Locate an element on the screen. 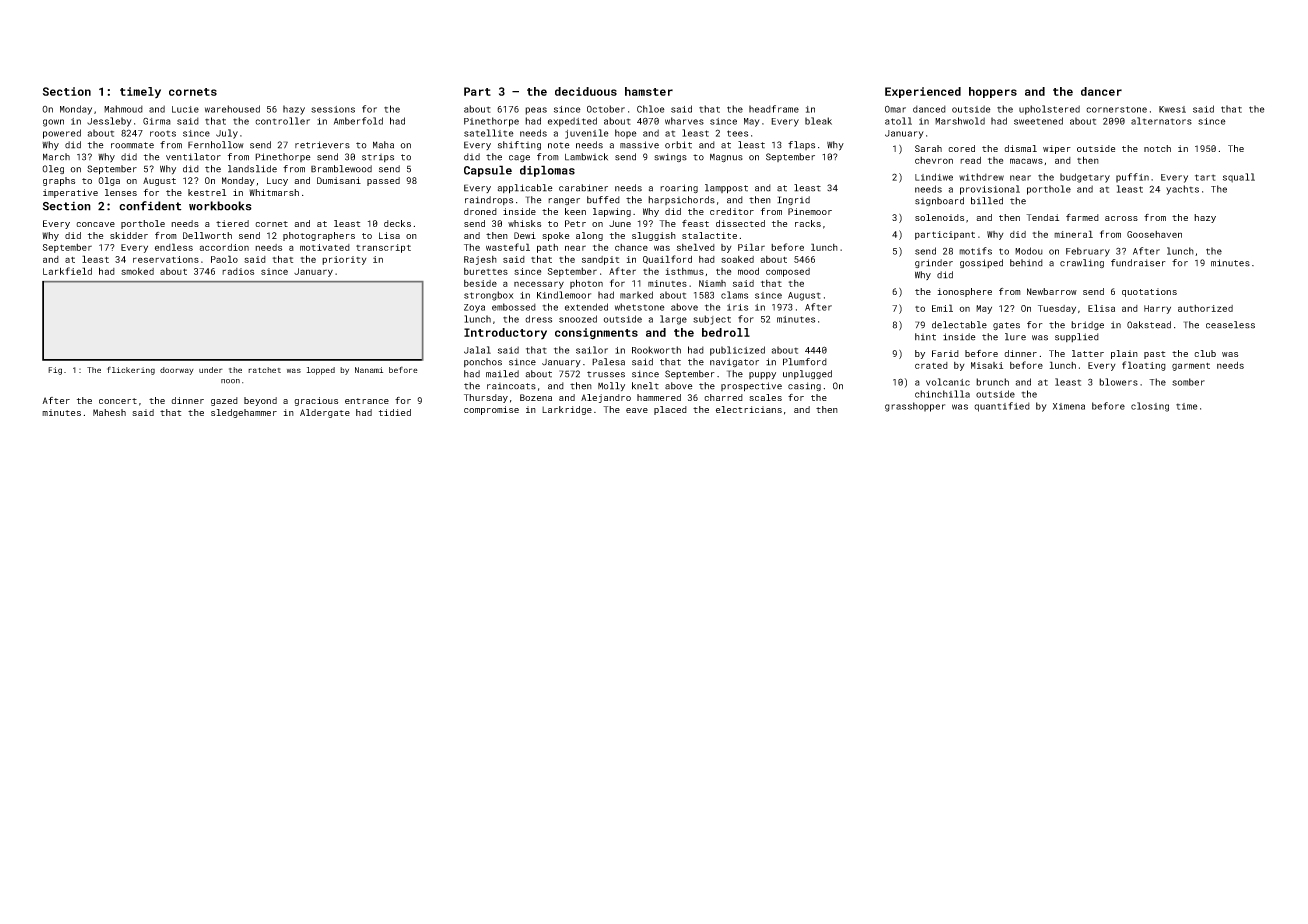 The height and width of the screenshot is (924, 1308). Goosehaven is located at coordinates (1154, 234).
